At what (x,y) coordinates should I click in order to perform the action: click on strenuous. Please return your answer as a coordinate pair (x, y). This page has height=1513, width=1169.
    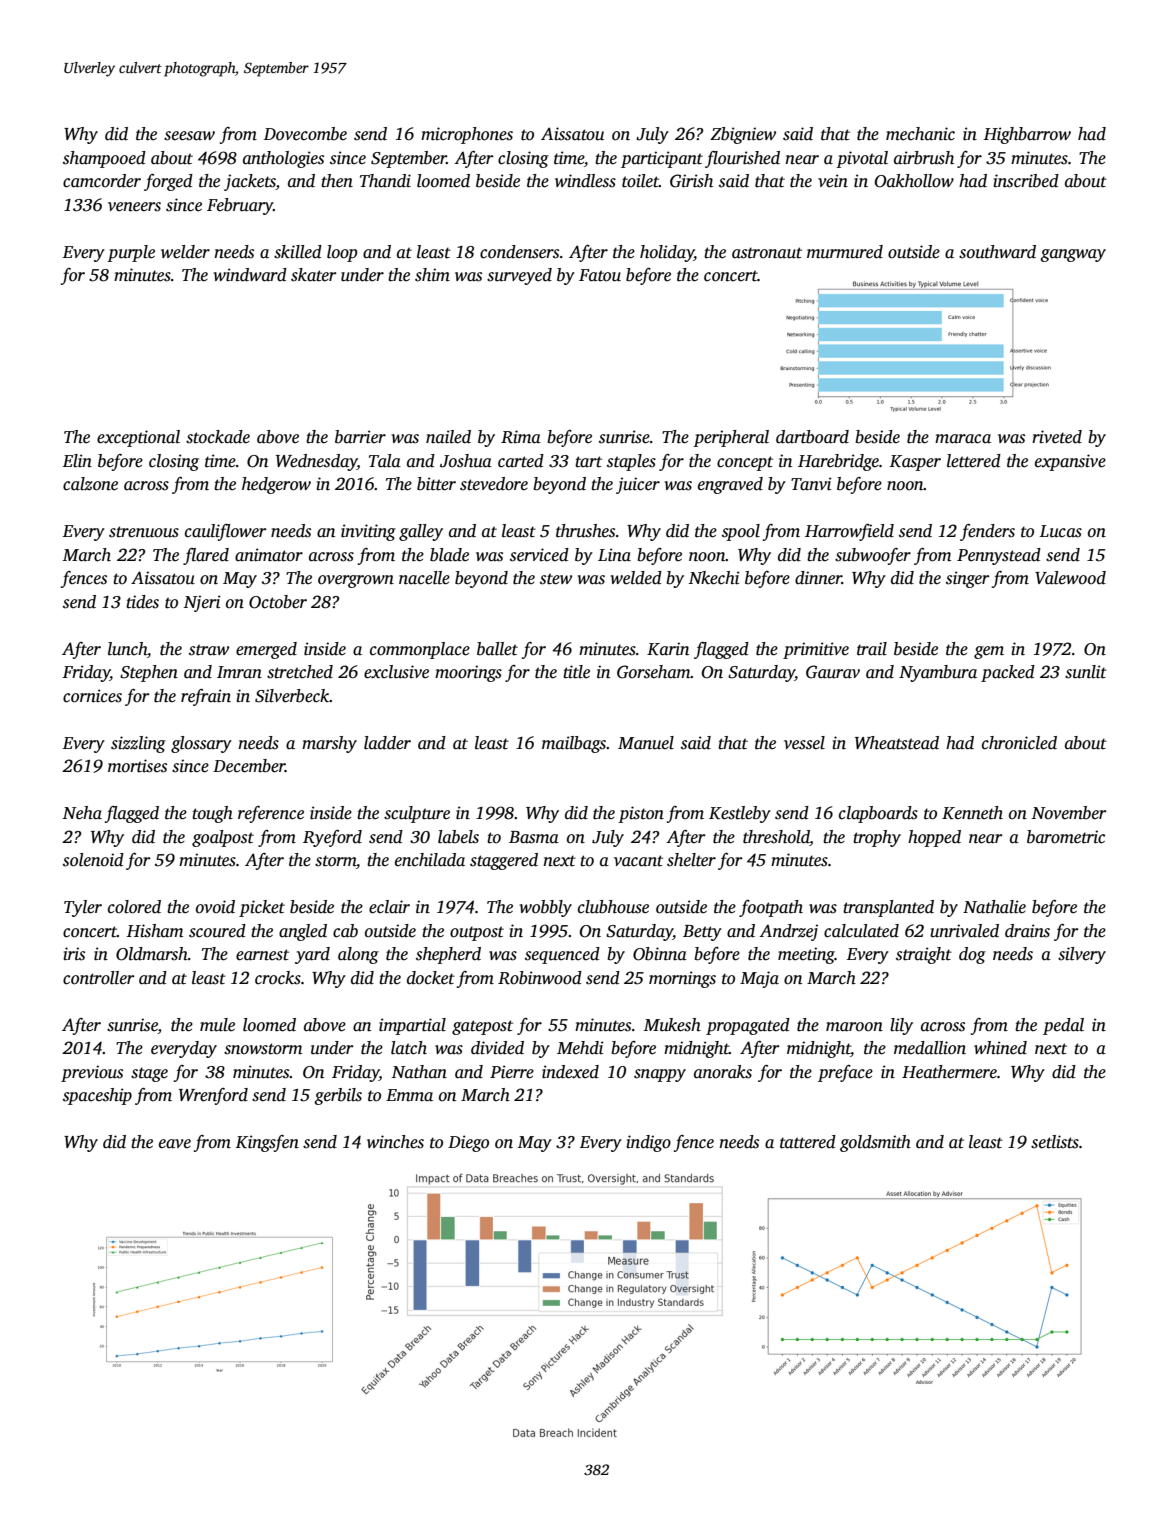
    Looking at the image, I should click on (144, 532).
